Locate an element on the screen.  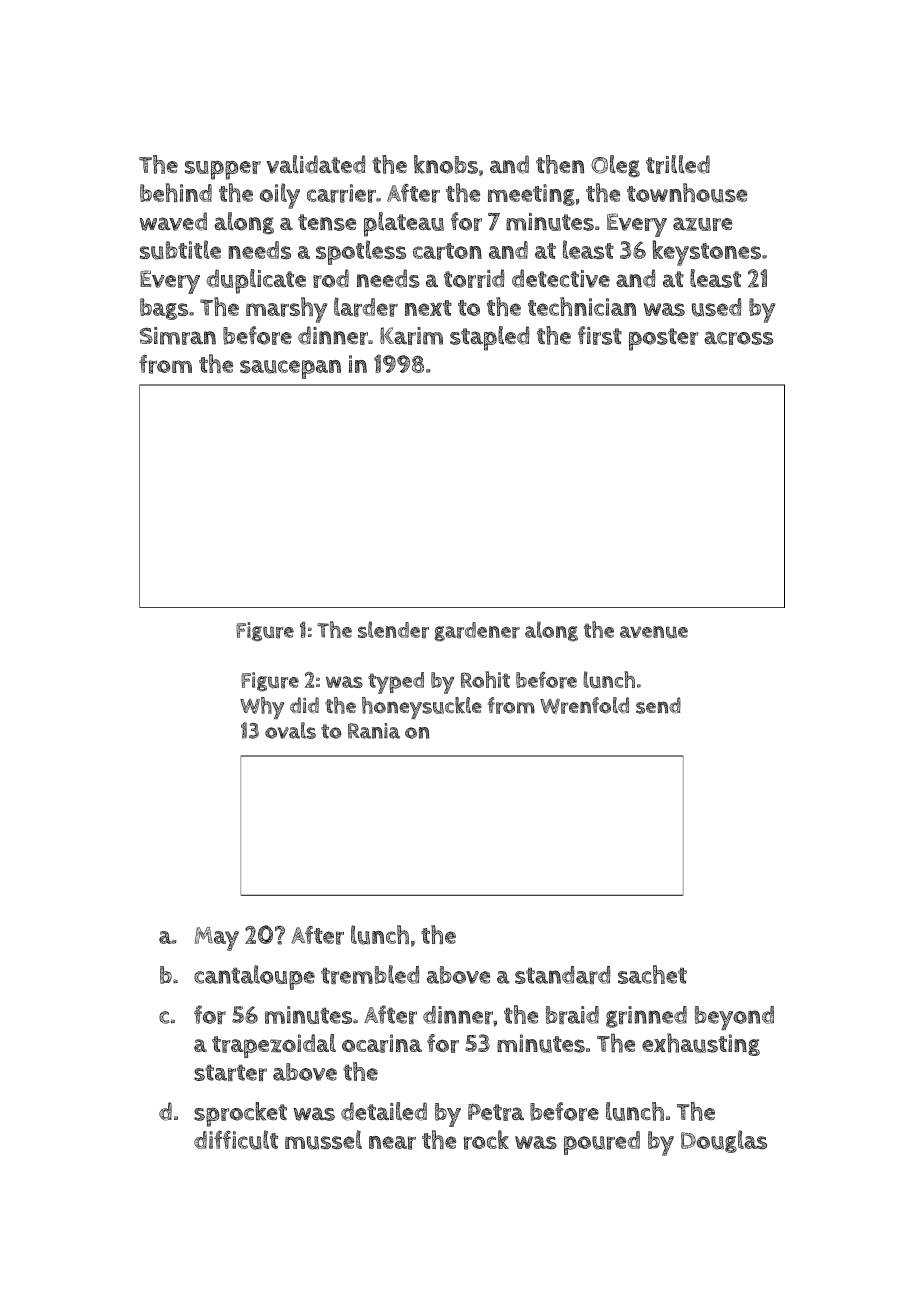
meeting is located at coordinates (531, 195).
